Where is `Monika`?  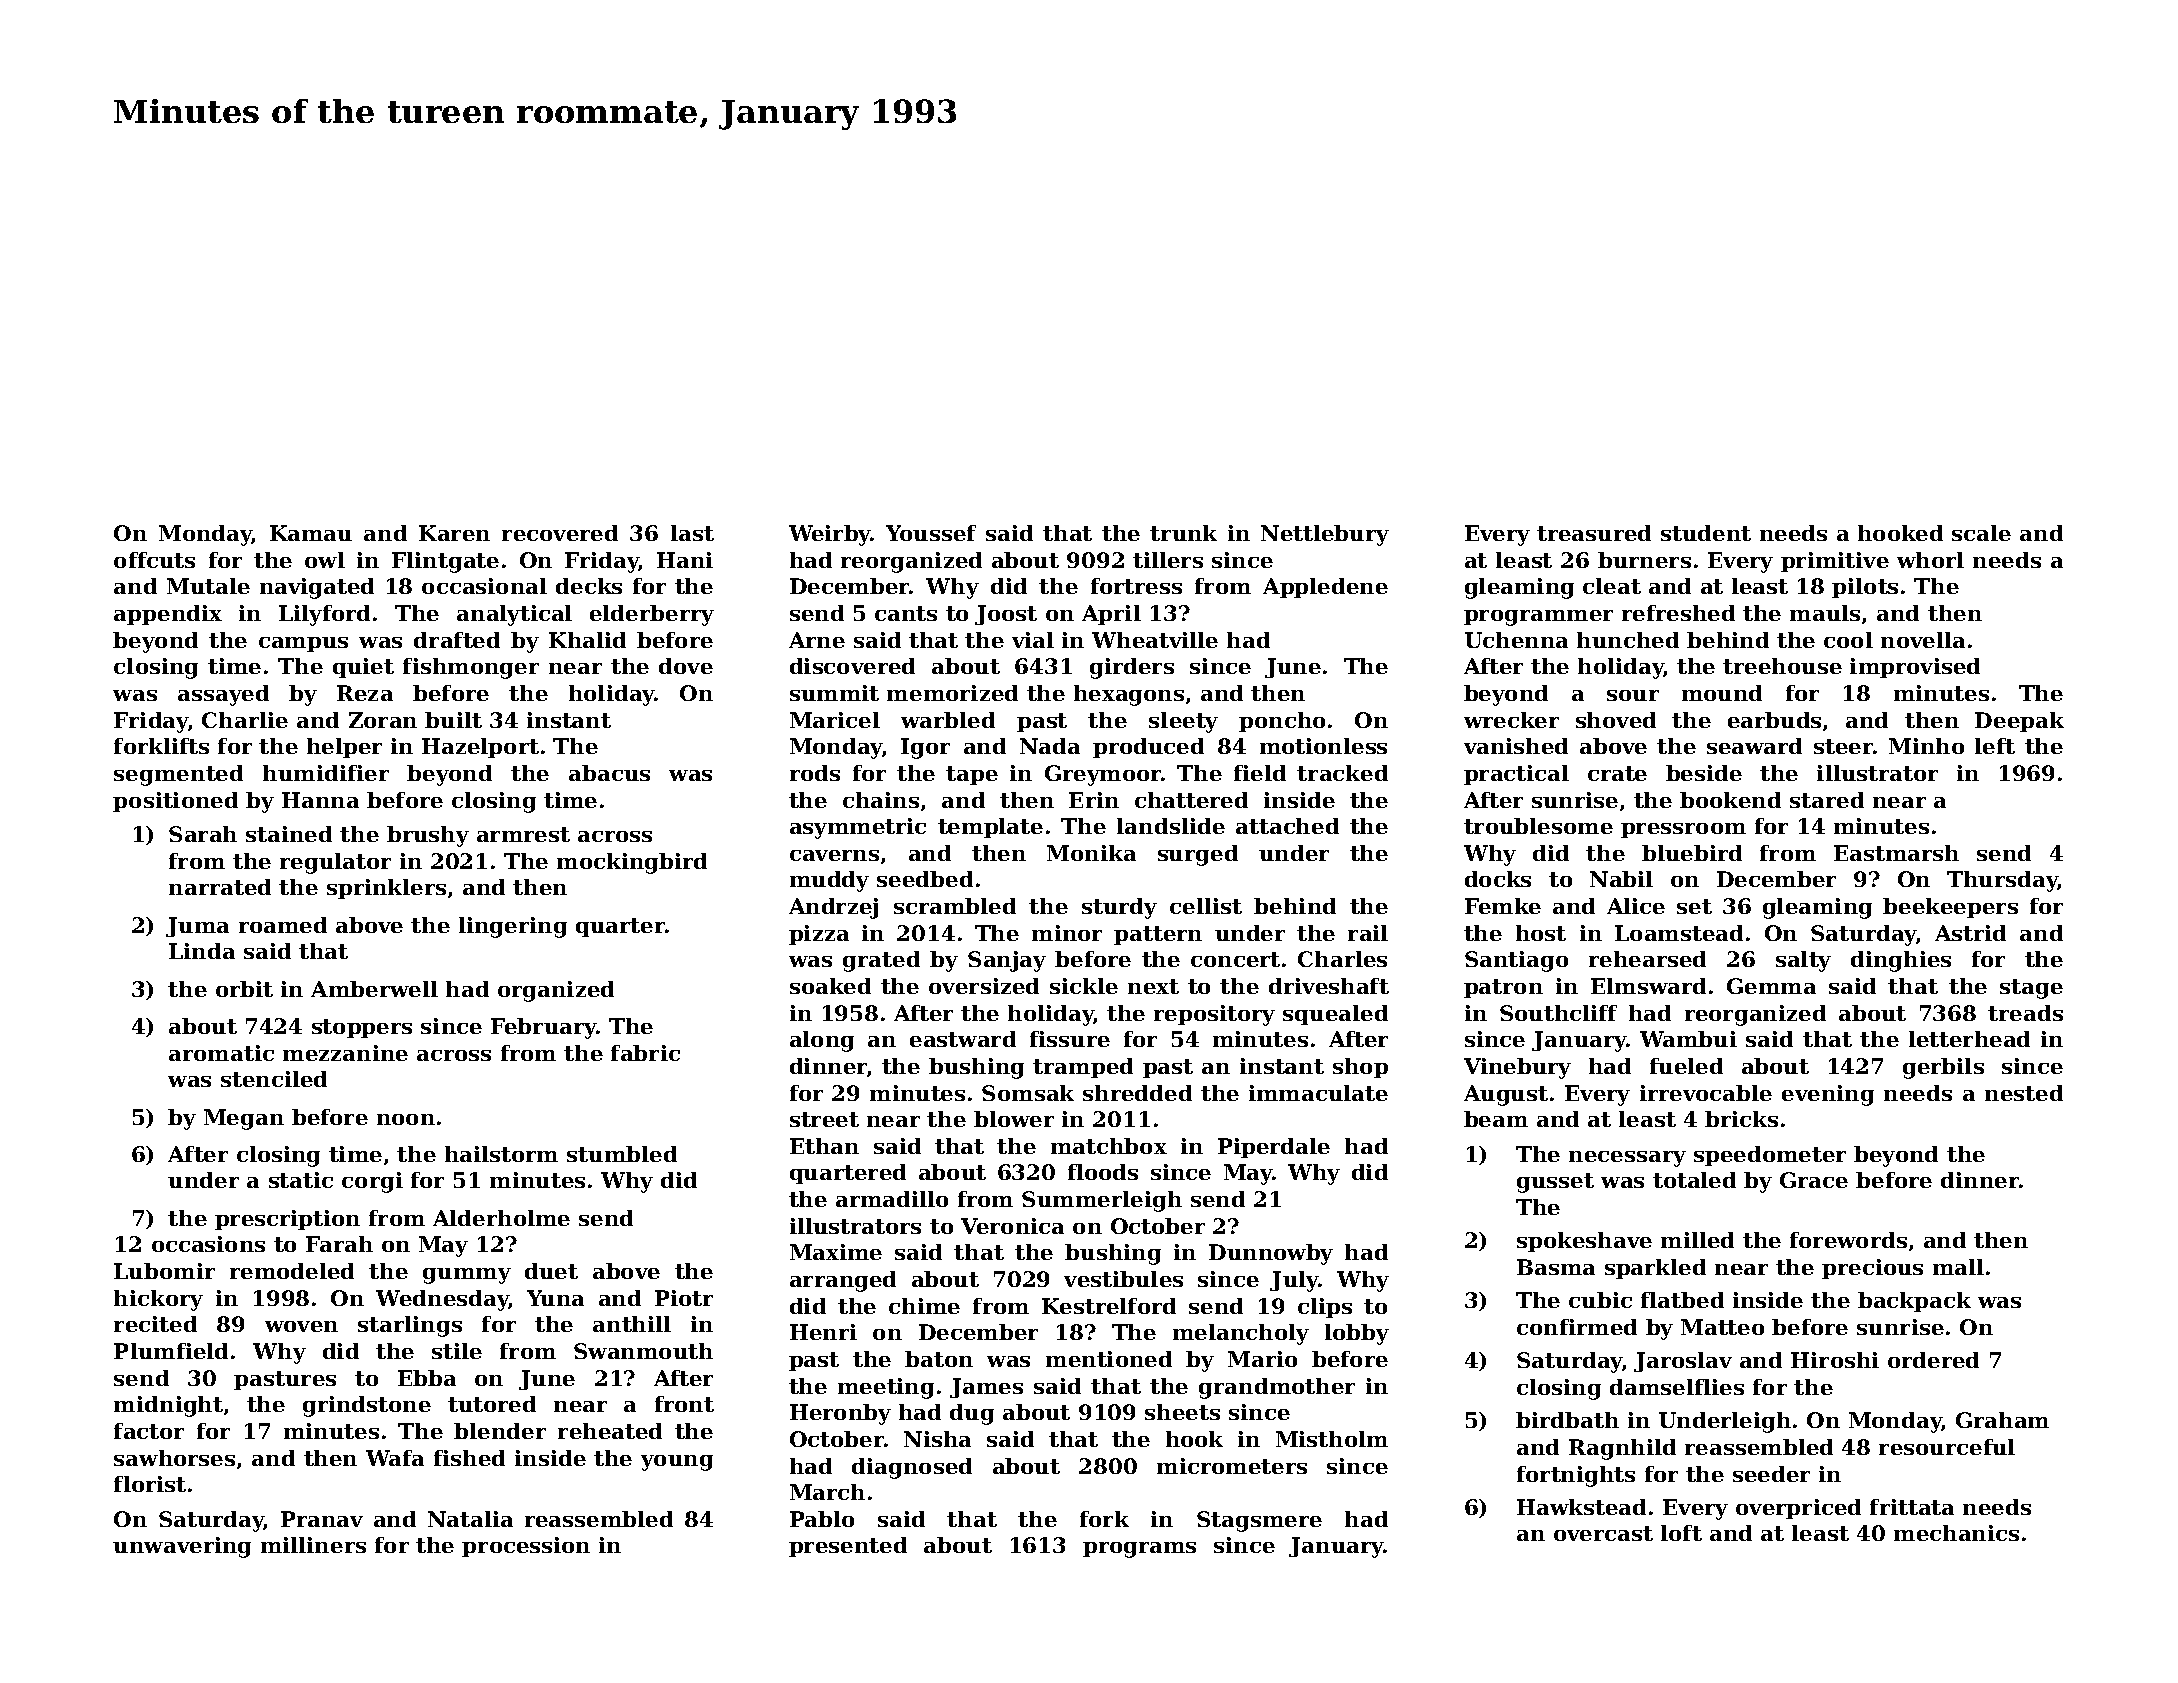
Monika is located at coordinates (1091, 853).
